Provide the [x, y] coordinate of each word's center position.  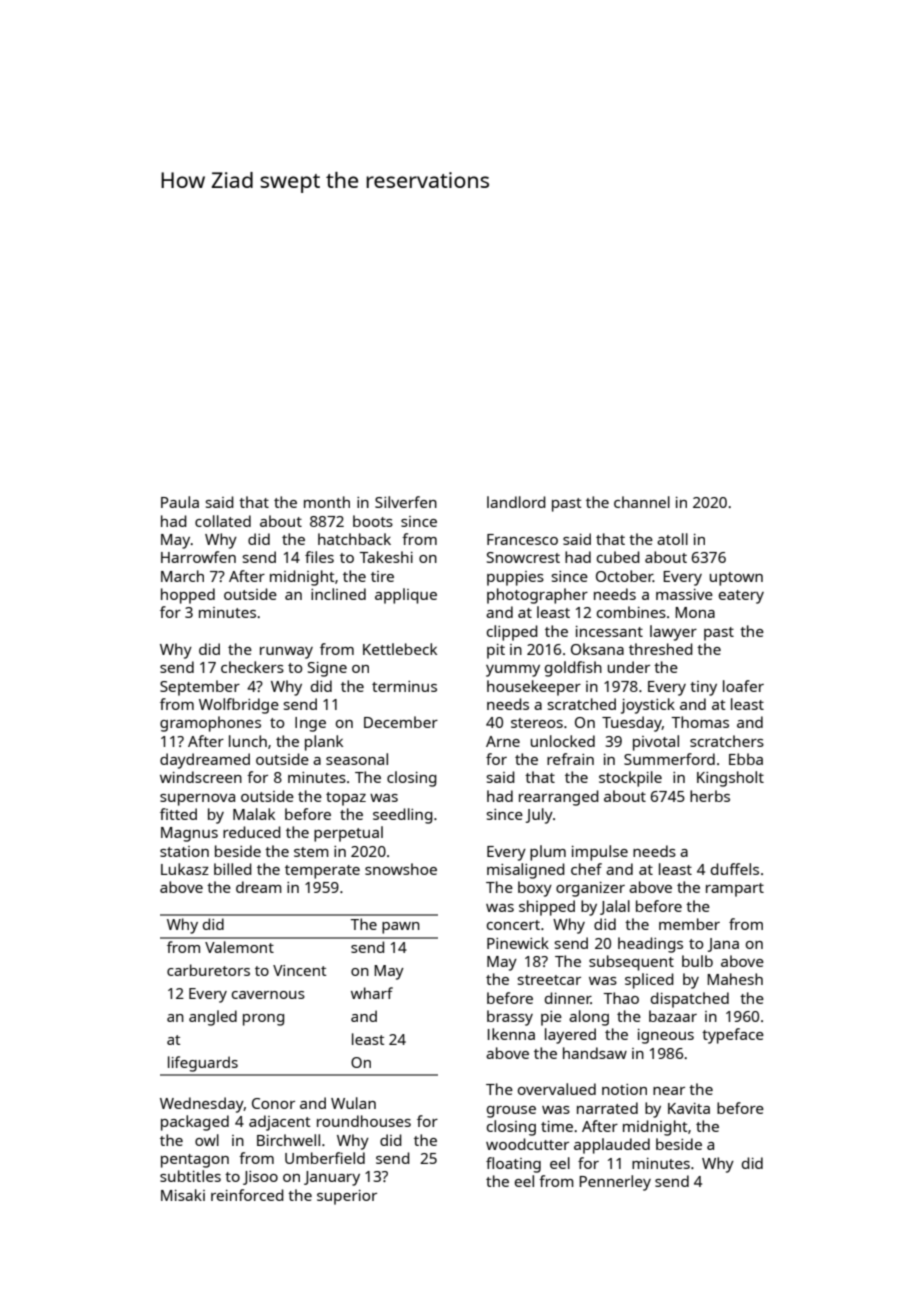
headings [650, 945]
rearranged [559, 798]
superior [347, 1197]
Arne [503, 741]
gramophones [210, 724]
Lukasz [185, 869]
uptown [736, 579]
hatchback [354, 539]
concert [513, 925]
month [327, 502]
